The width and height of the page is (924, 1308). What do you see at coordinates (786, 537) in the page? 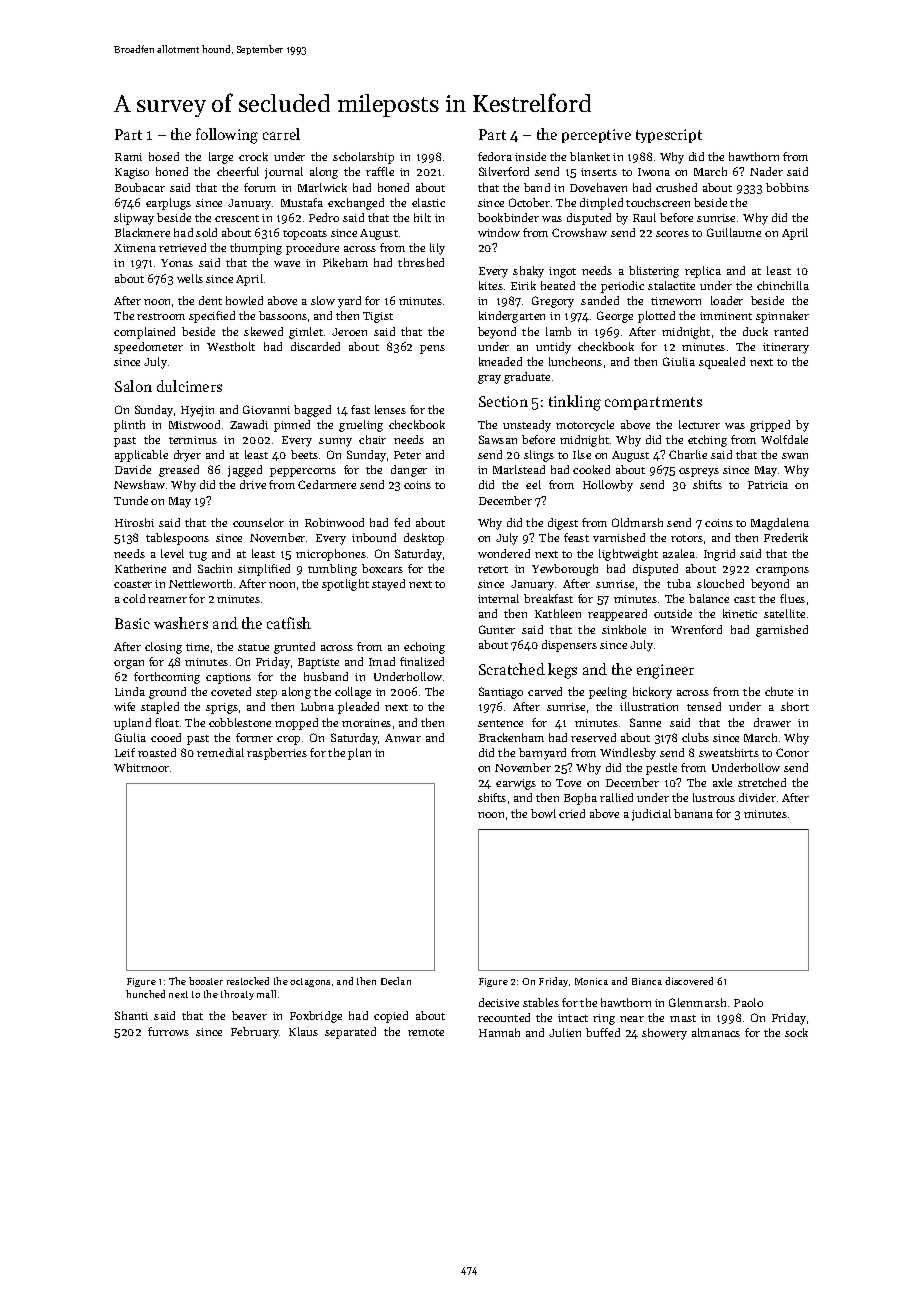
I see `Frederik` at bounding box center [786, 537].
